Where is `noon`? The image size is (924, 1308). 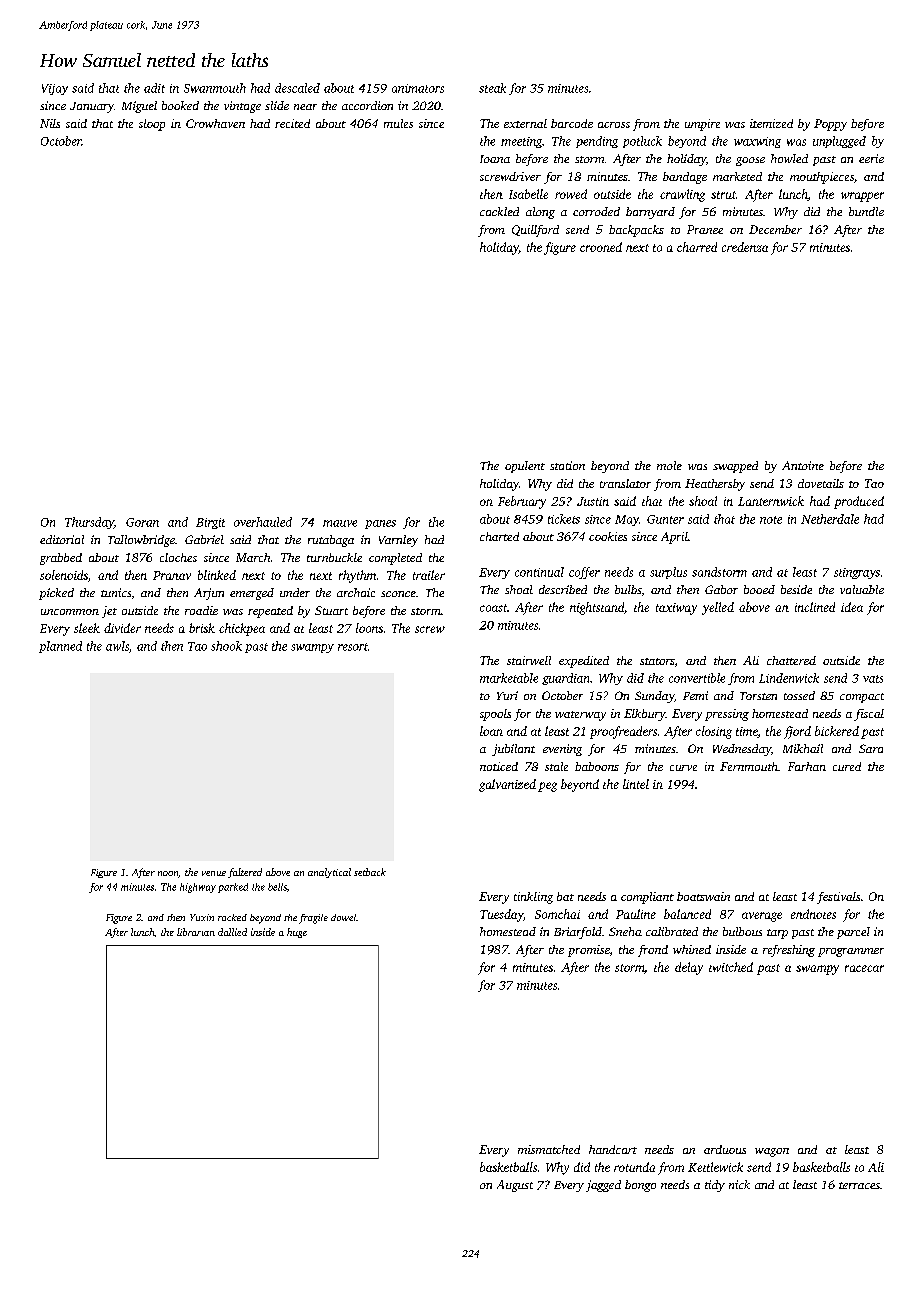 noon is located at coordinates (168, 874).
